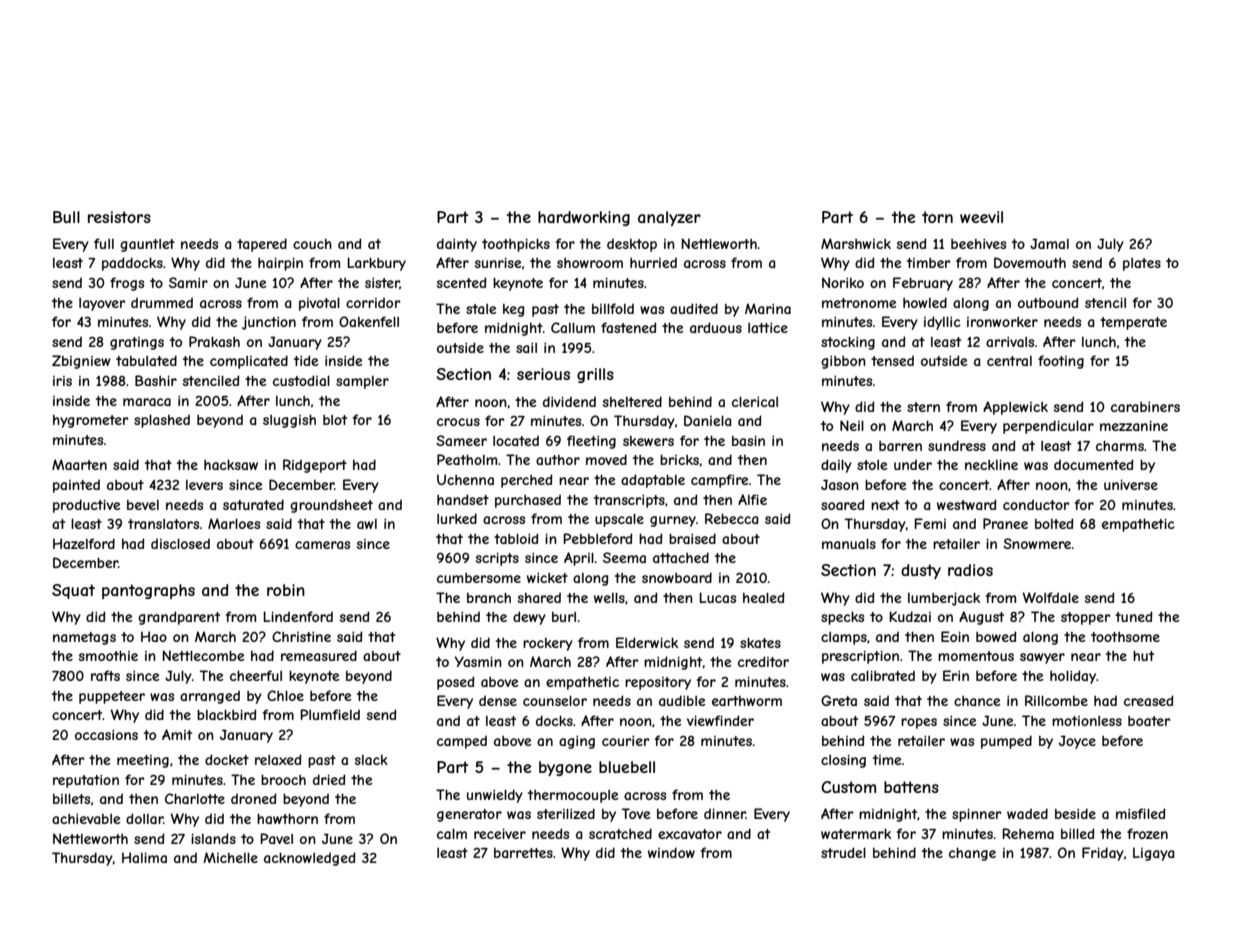 This screenshot has height=952, width=1233. Describe the element at coordinates (1133, 323) in the screenshot. I see `temperate` at that location.
